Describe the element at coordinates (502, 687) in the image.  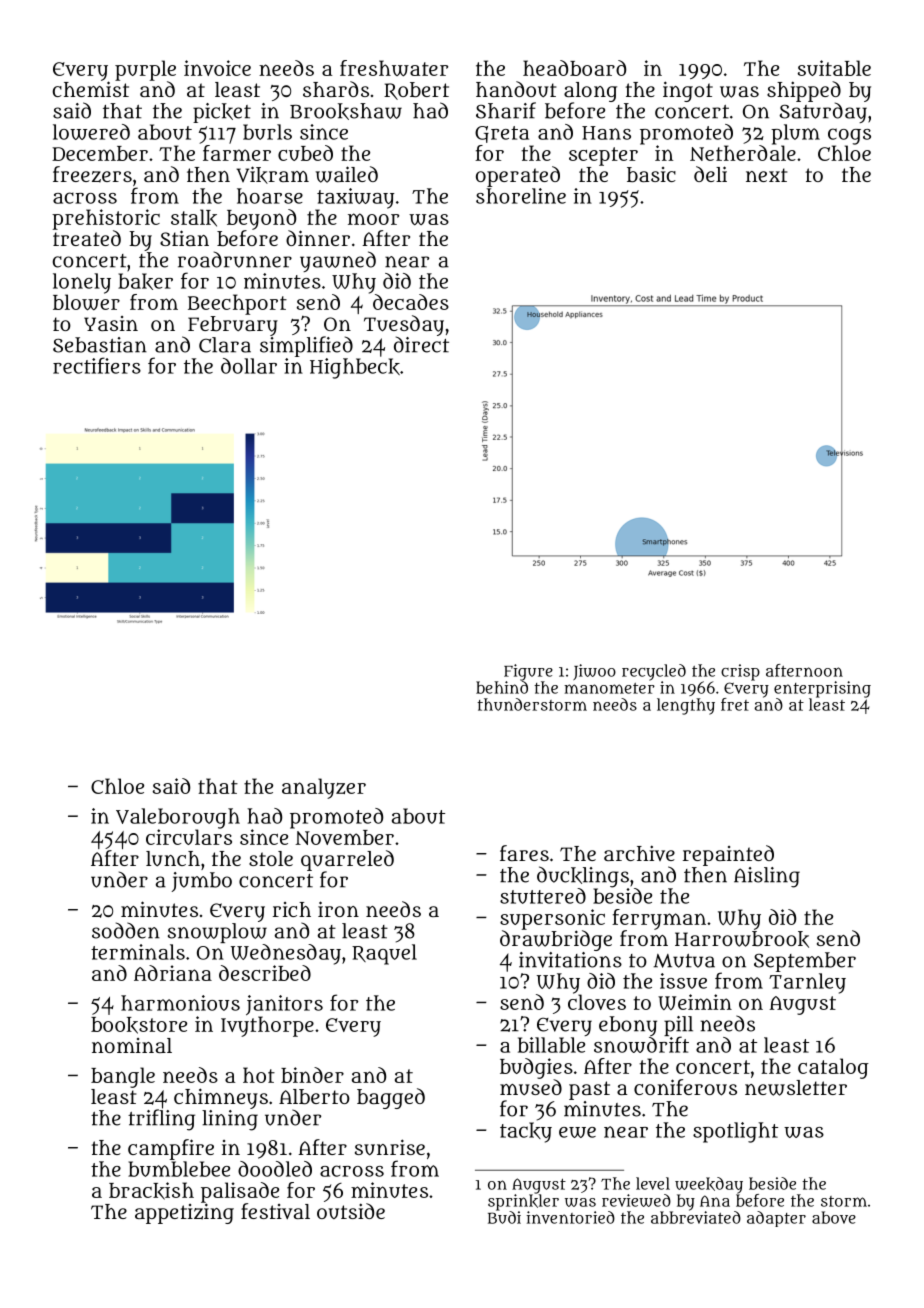
I see `behind` at that location.
